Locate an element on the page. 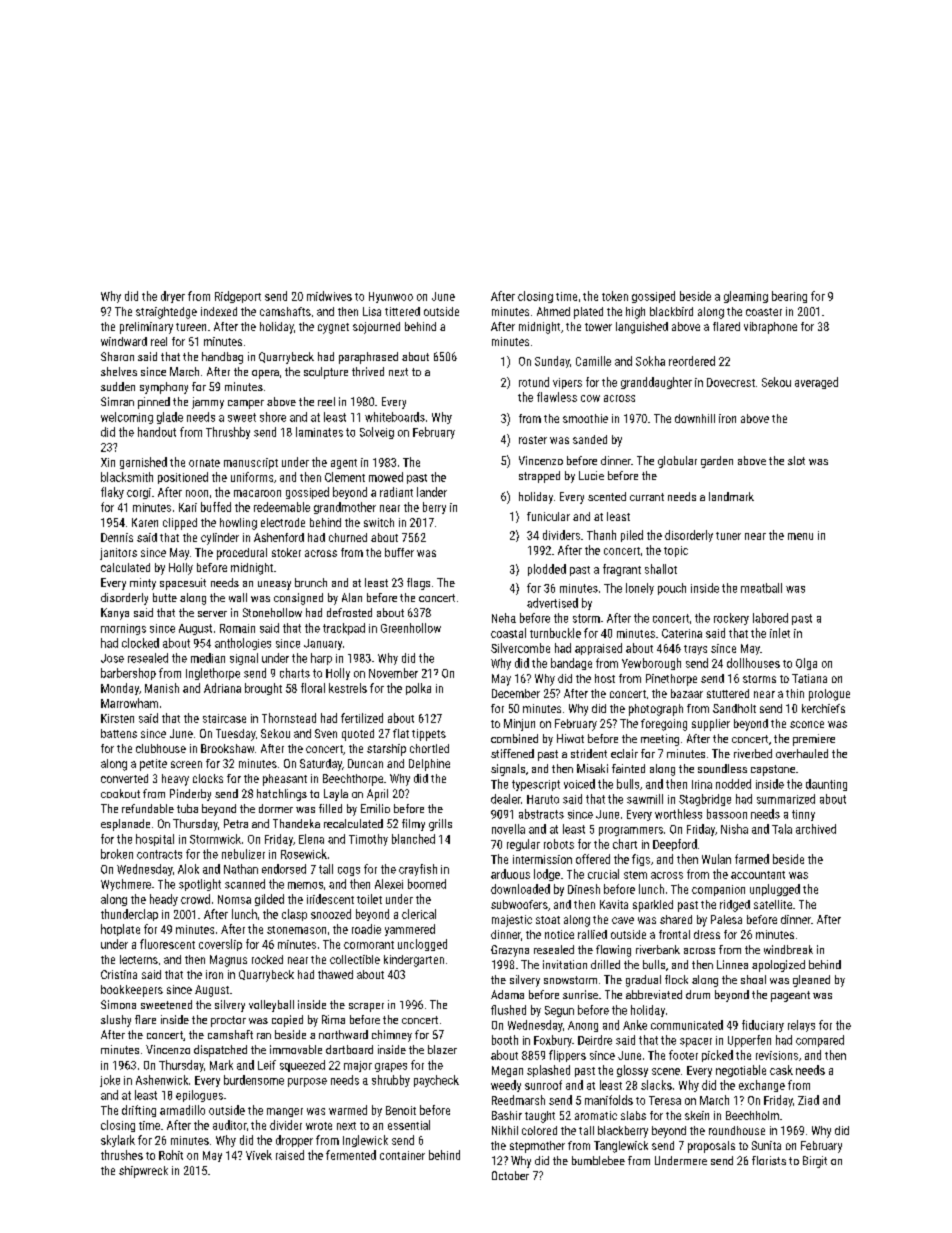  novella is located at coordinates (508, 829).
